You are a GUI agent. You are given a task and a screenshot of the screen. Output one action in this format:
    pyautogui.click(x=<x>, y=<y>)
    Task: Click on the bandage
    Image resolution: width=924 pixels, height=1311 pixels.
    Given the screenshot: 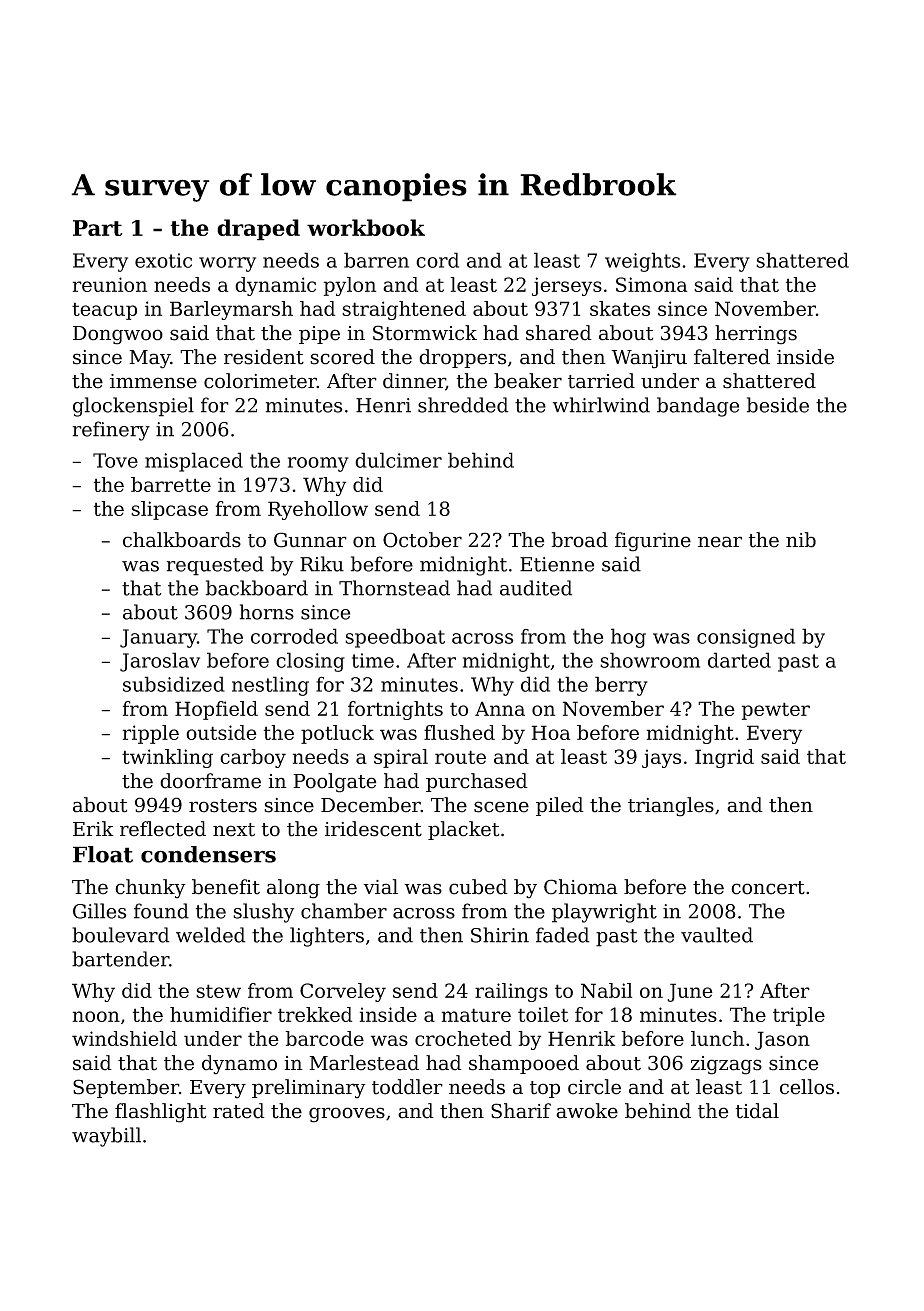 What is the action you would take?
    pyautogui.click(x=698, y=407)
